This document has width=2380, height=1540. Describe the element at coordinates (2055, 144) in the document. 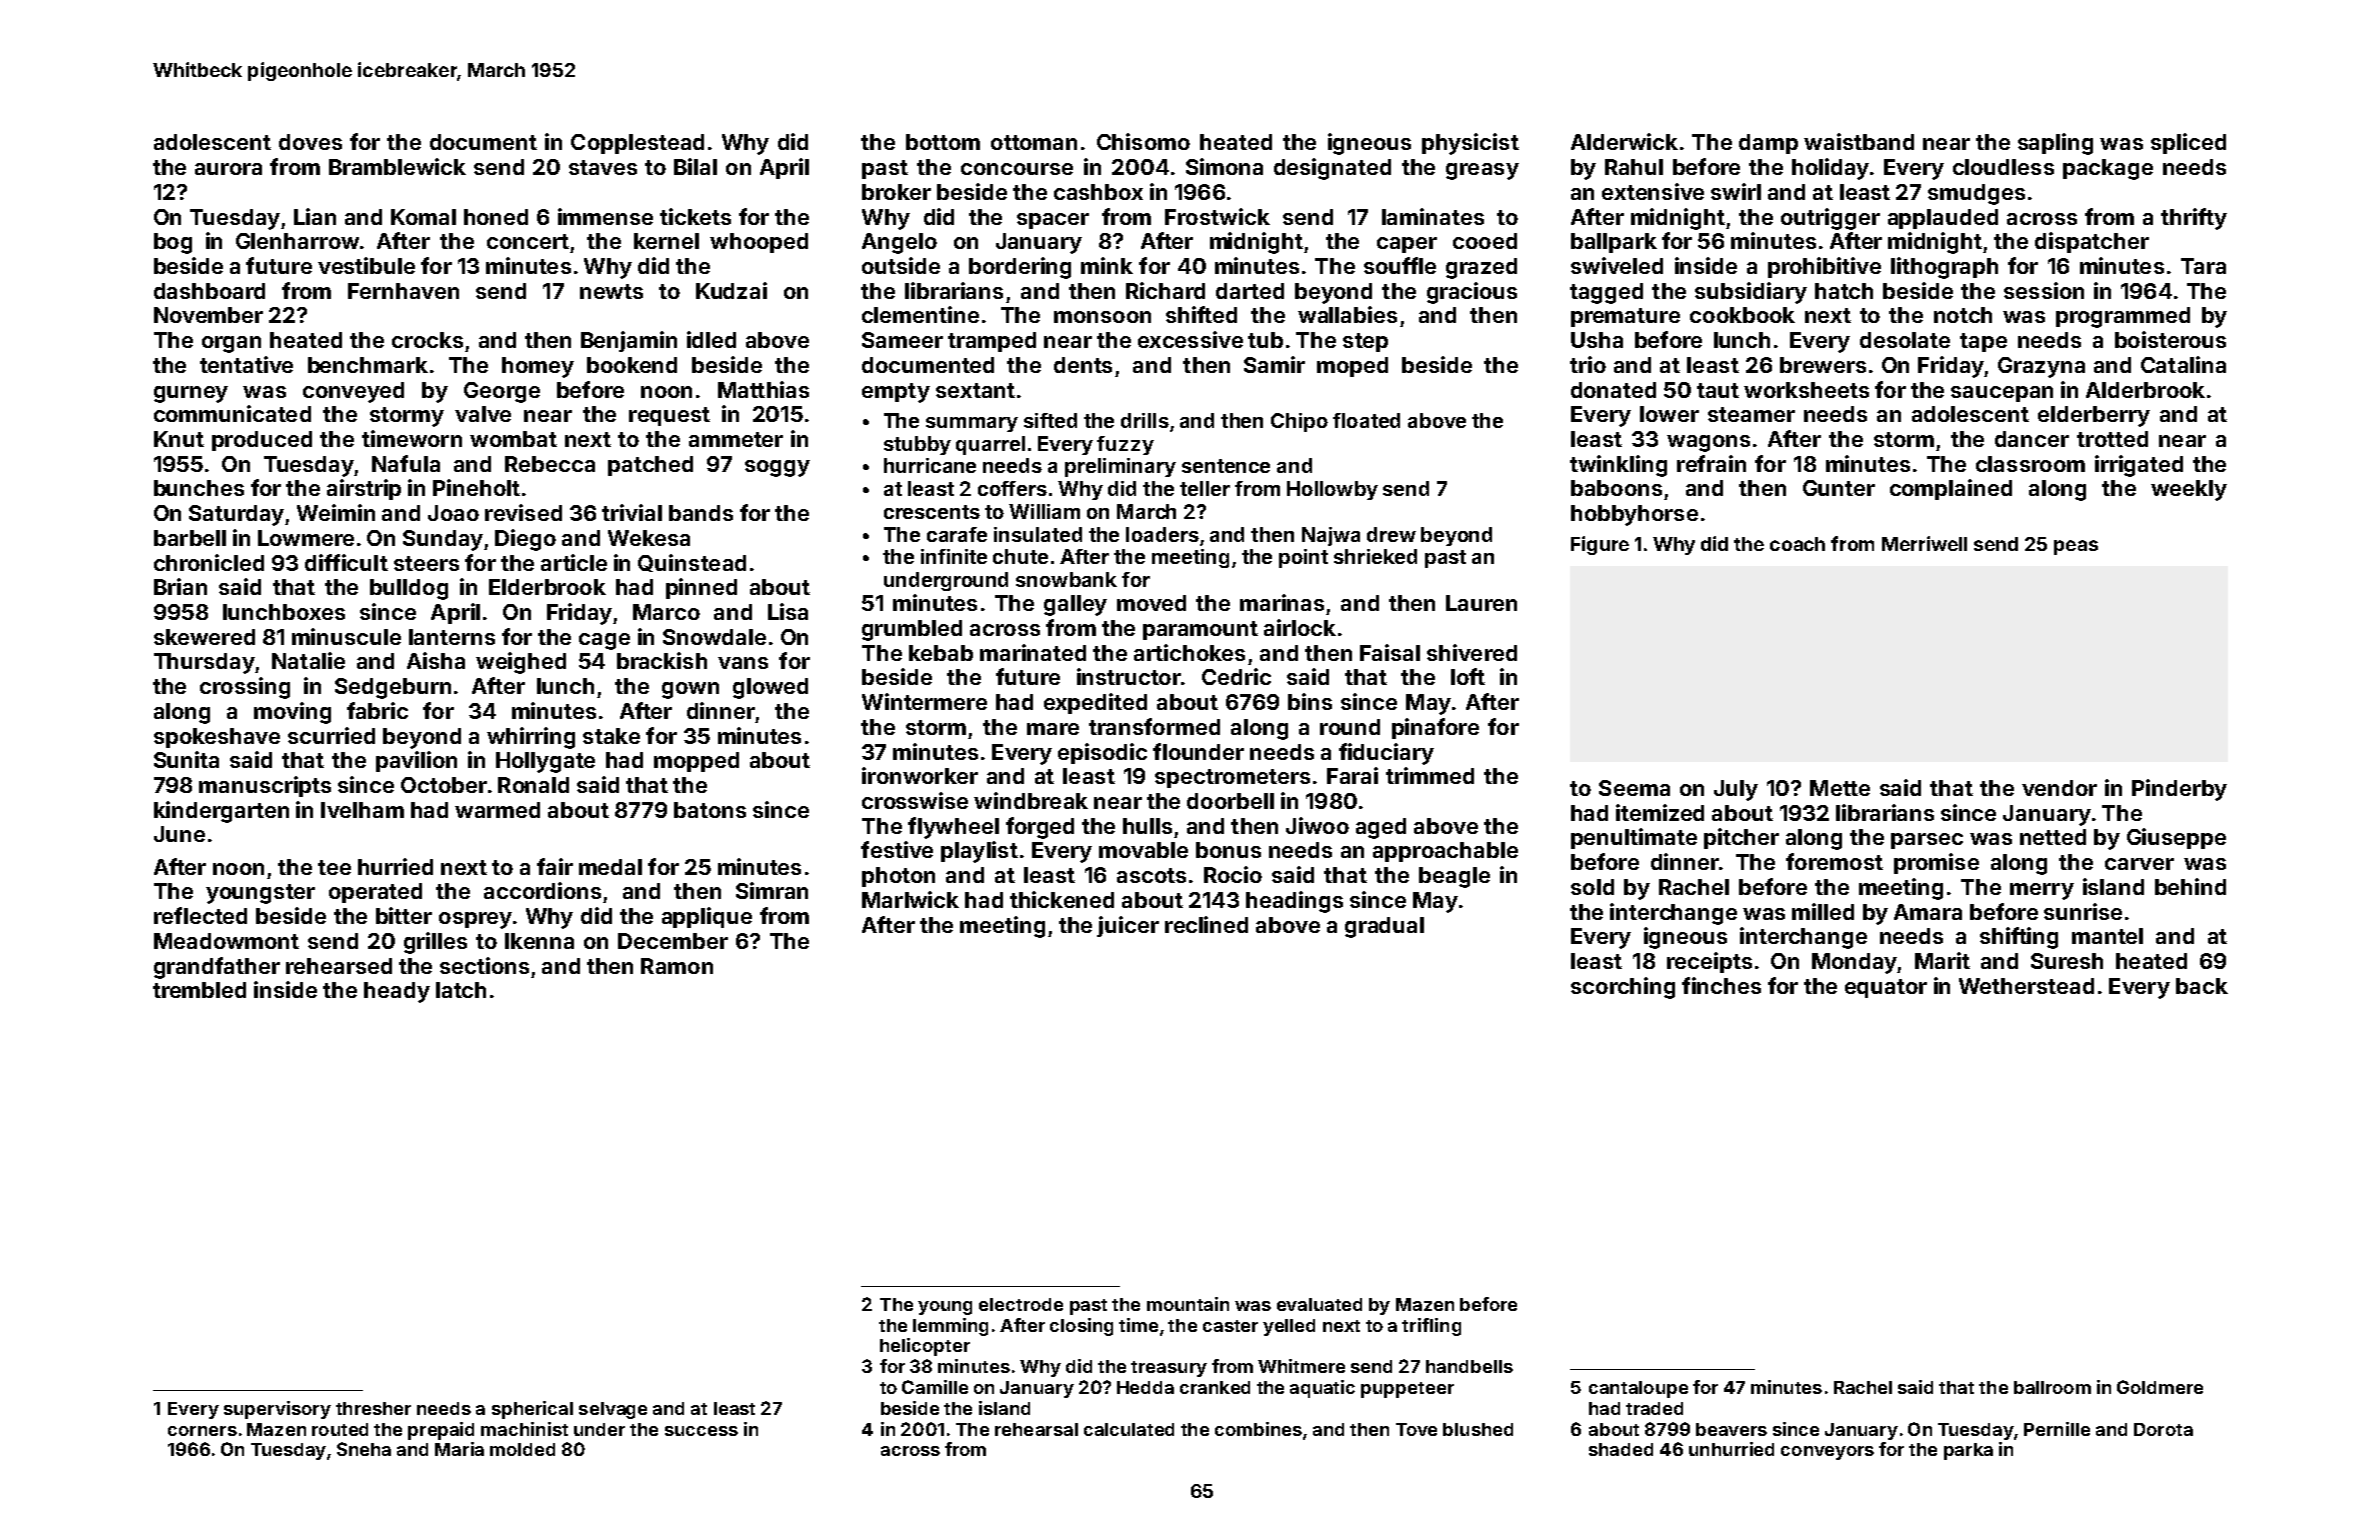

I see `sapling` at that location.
